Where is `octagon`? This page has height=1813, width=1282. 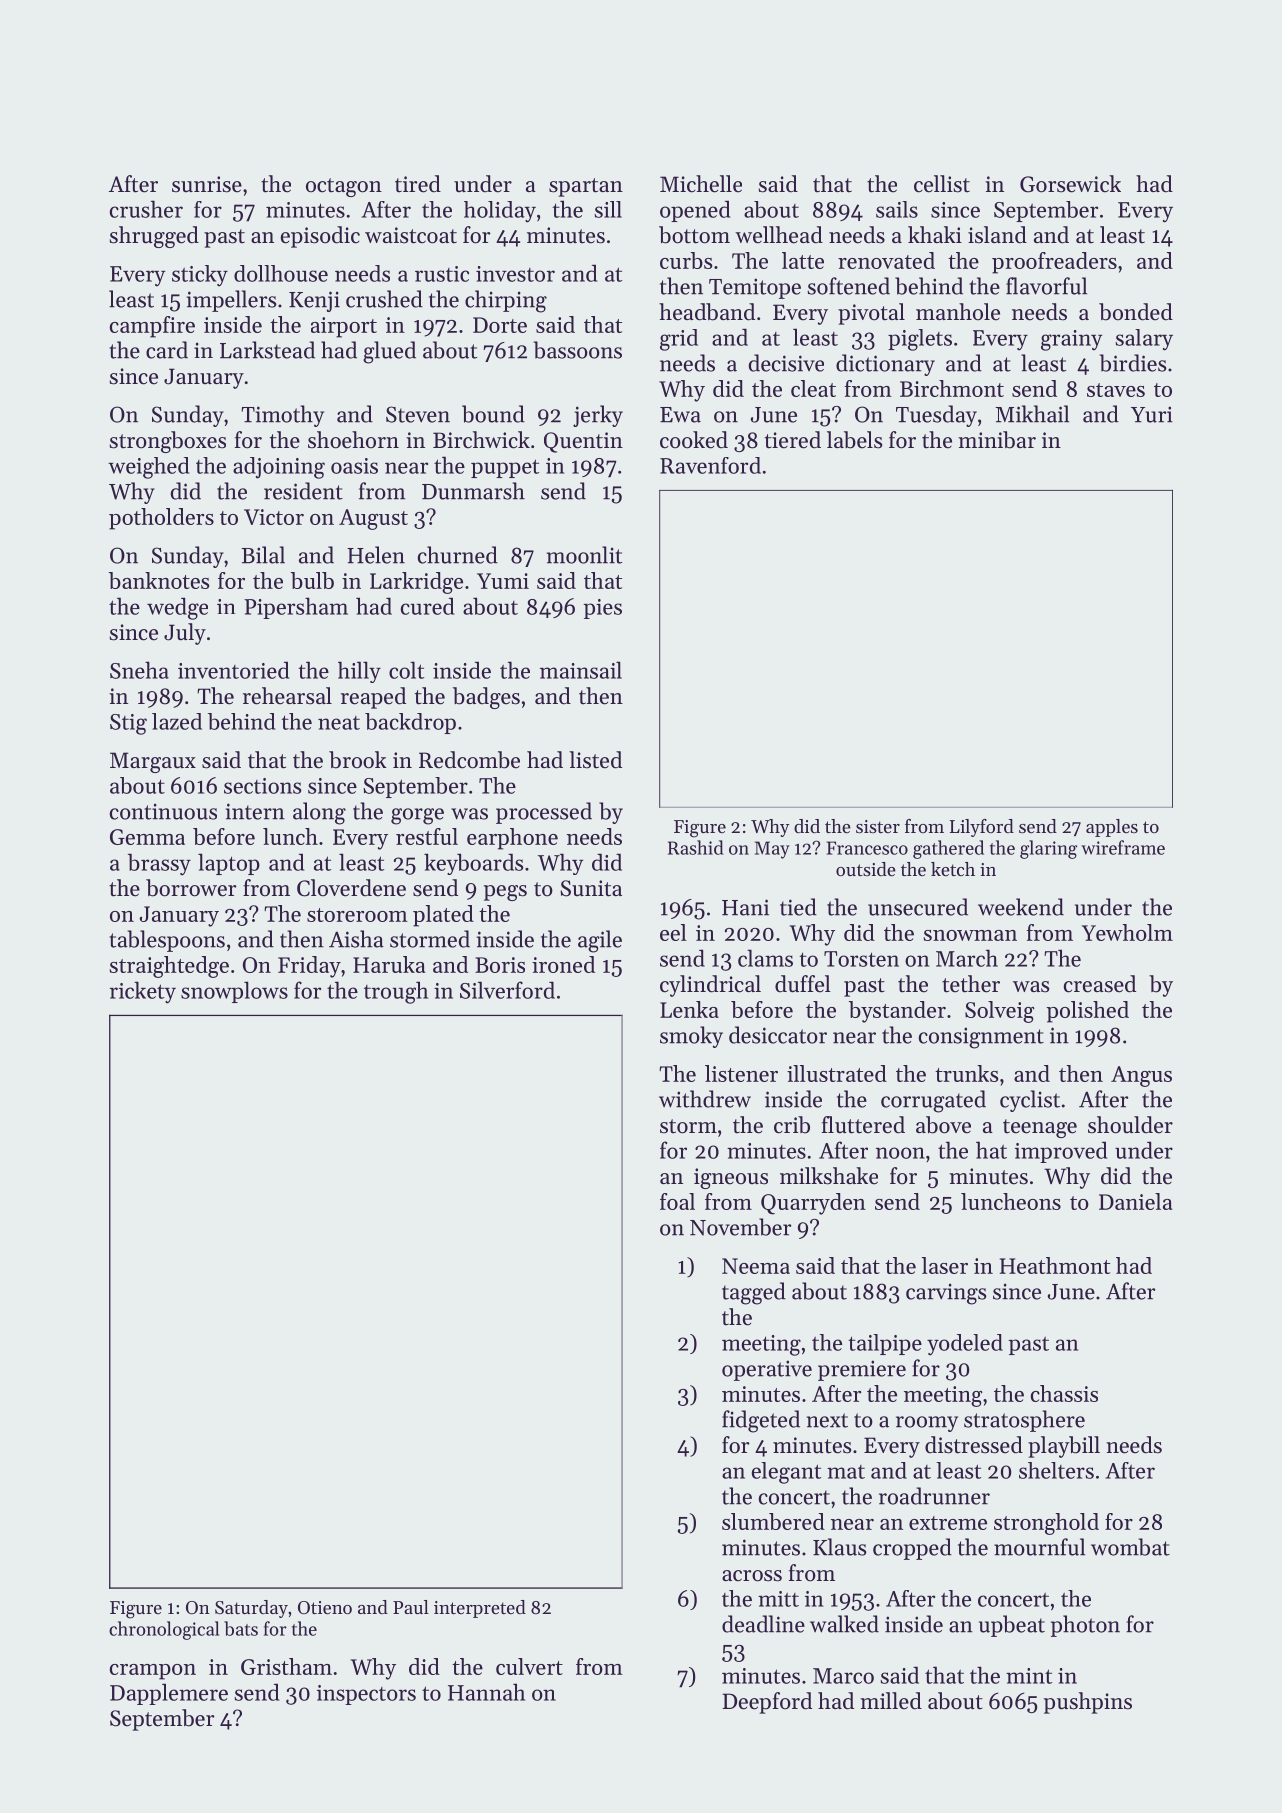 octagon is located at coordinates (344, 187).
